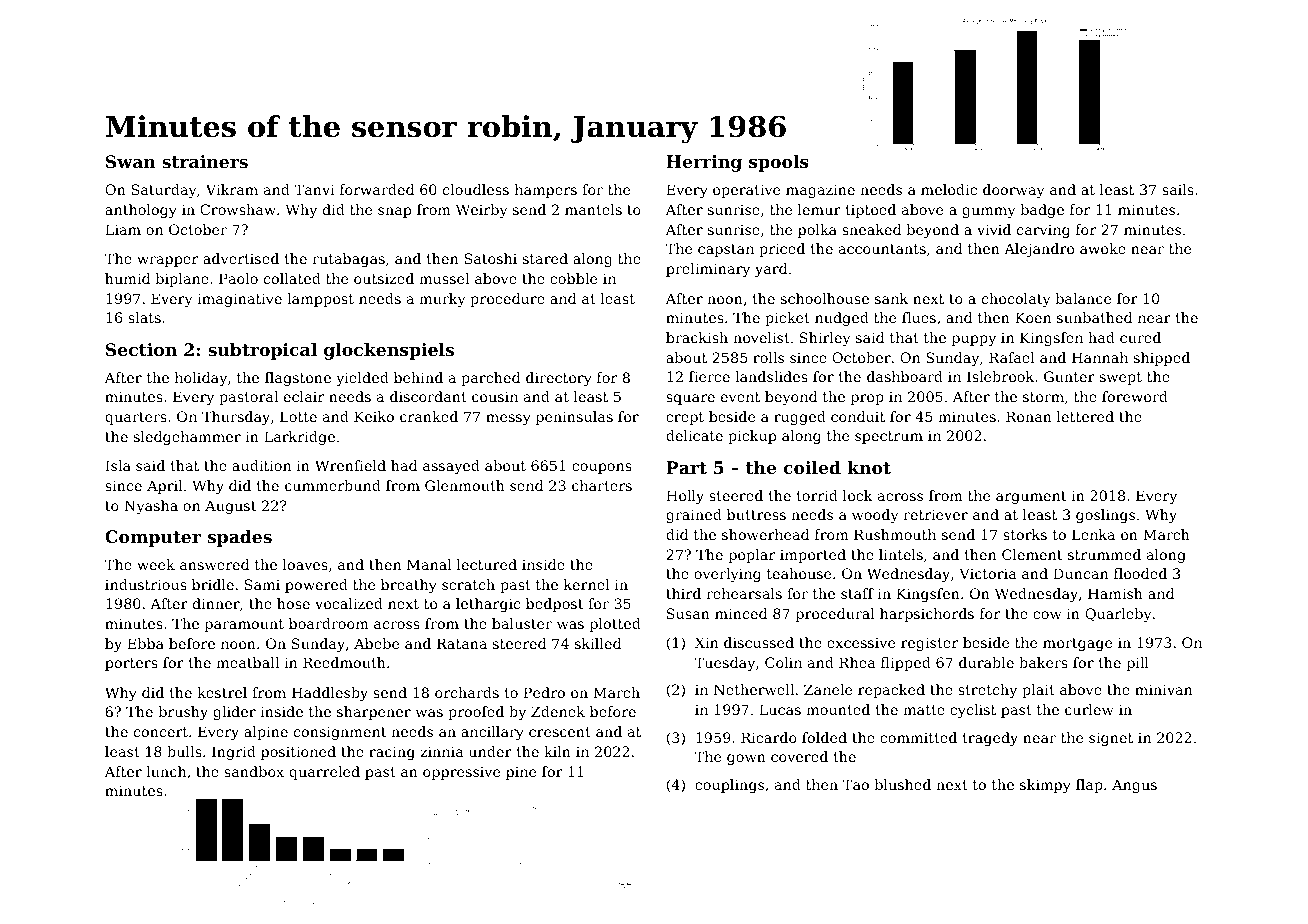 This screenshot has width=1308, height=924. What do you see at coordinates (694, 516) in the screenshot?
I see `grained` at bounding box center [694, 516].
